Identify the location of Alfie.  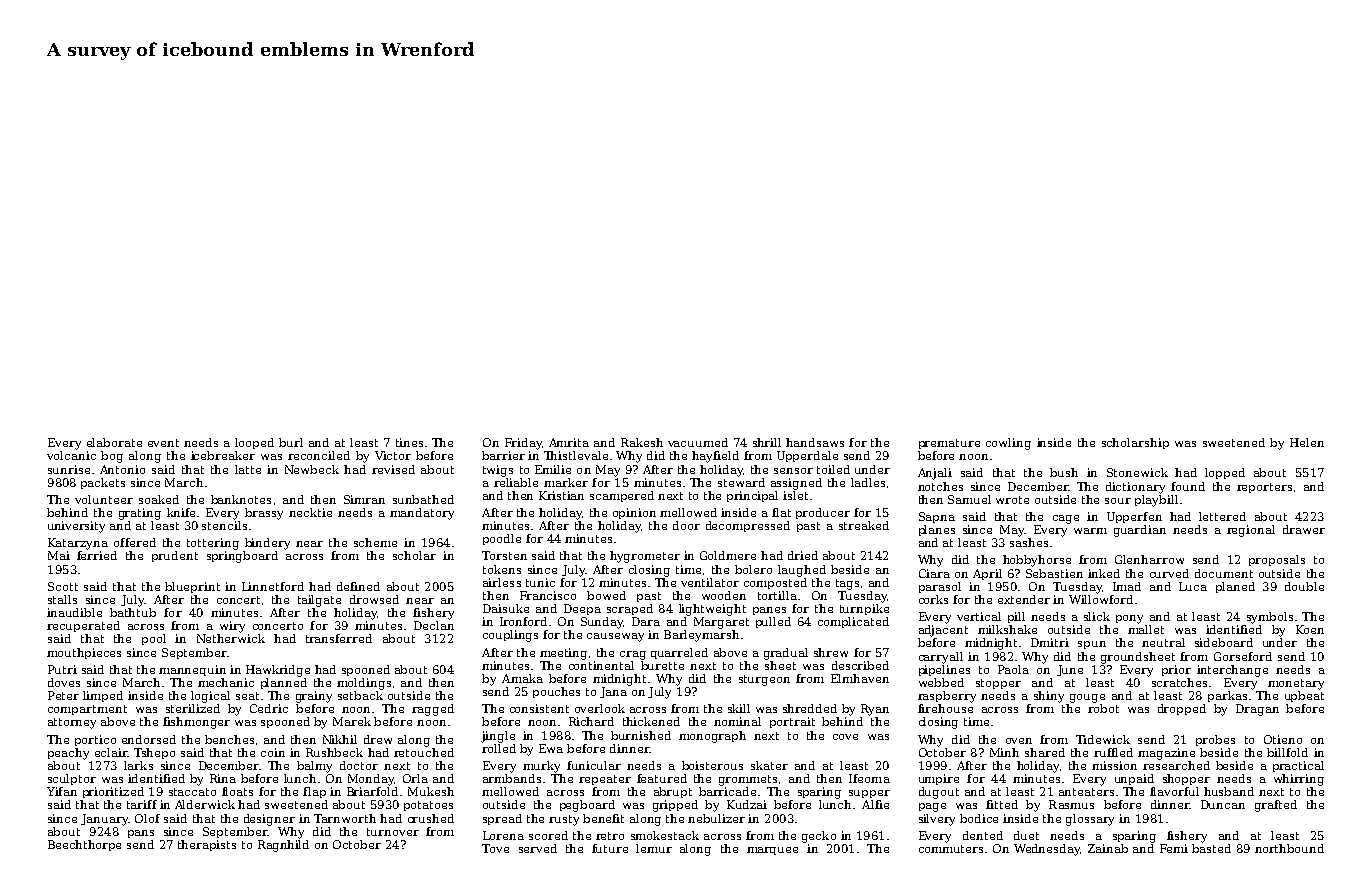
(875, 804).
